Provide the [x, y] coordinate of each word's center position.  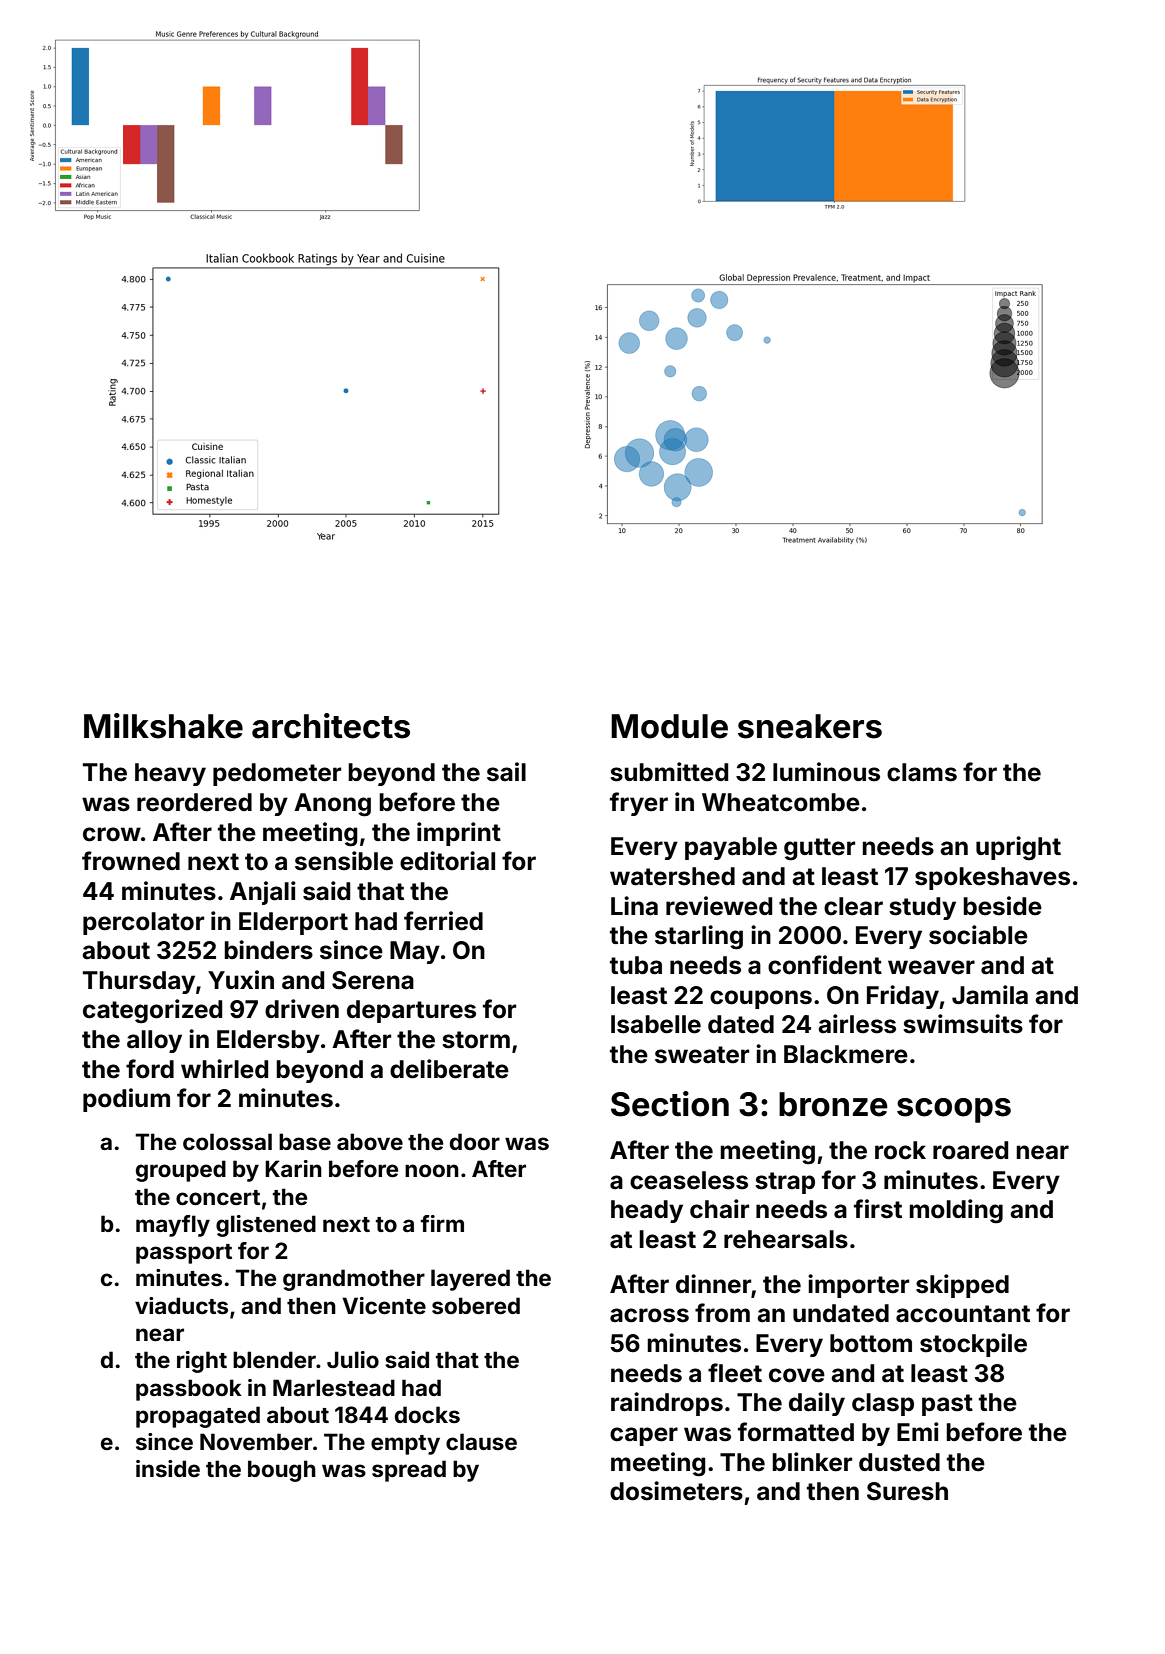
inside [168, 1468]
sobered [476, 1306]
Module [669, 726]
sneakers [810, 726]
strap [785, 1183]
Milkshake [163, 726]
